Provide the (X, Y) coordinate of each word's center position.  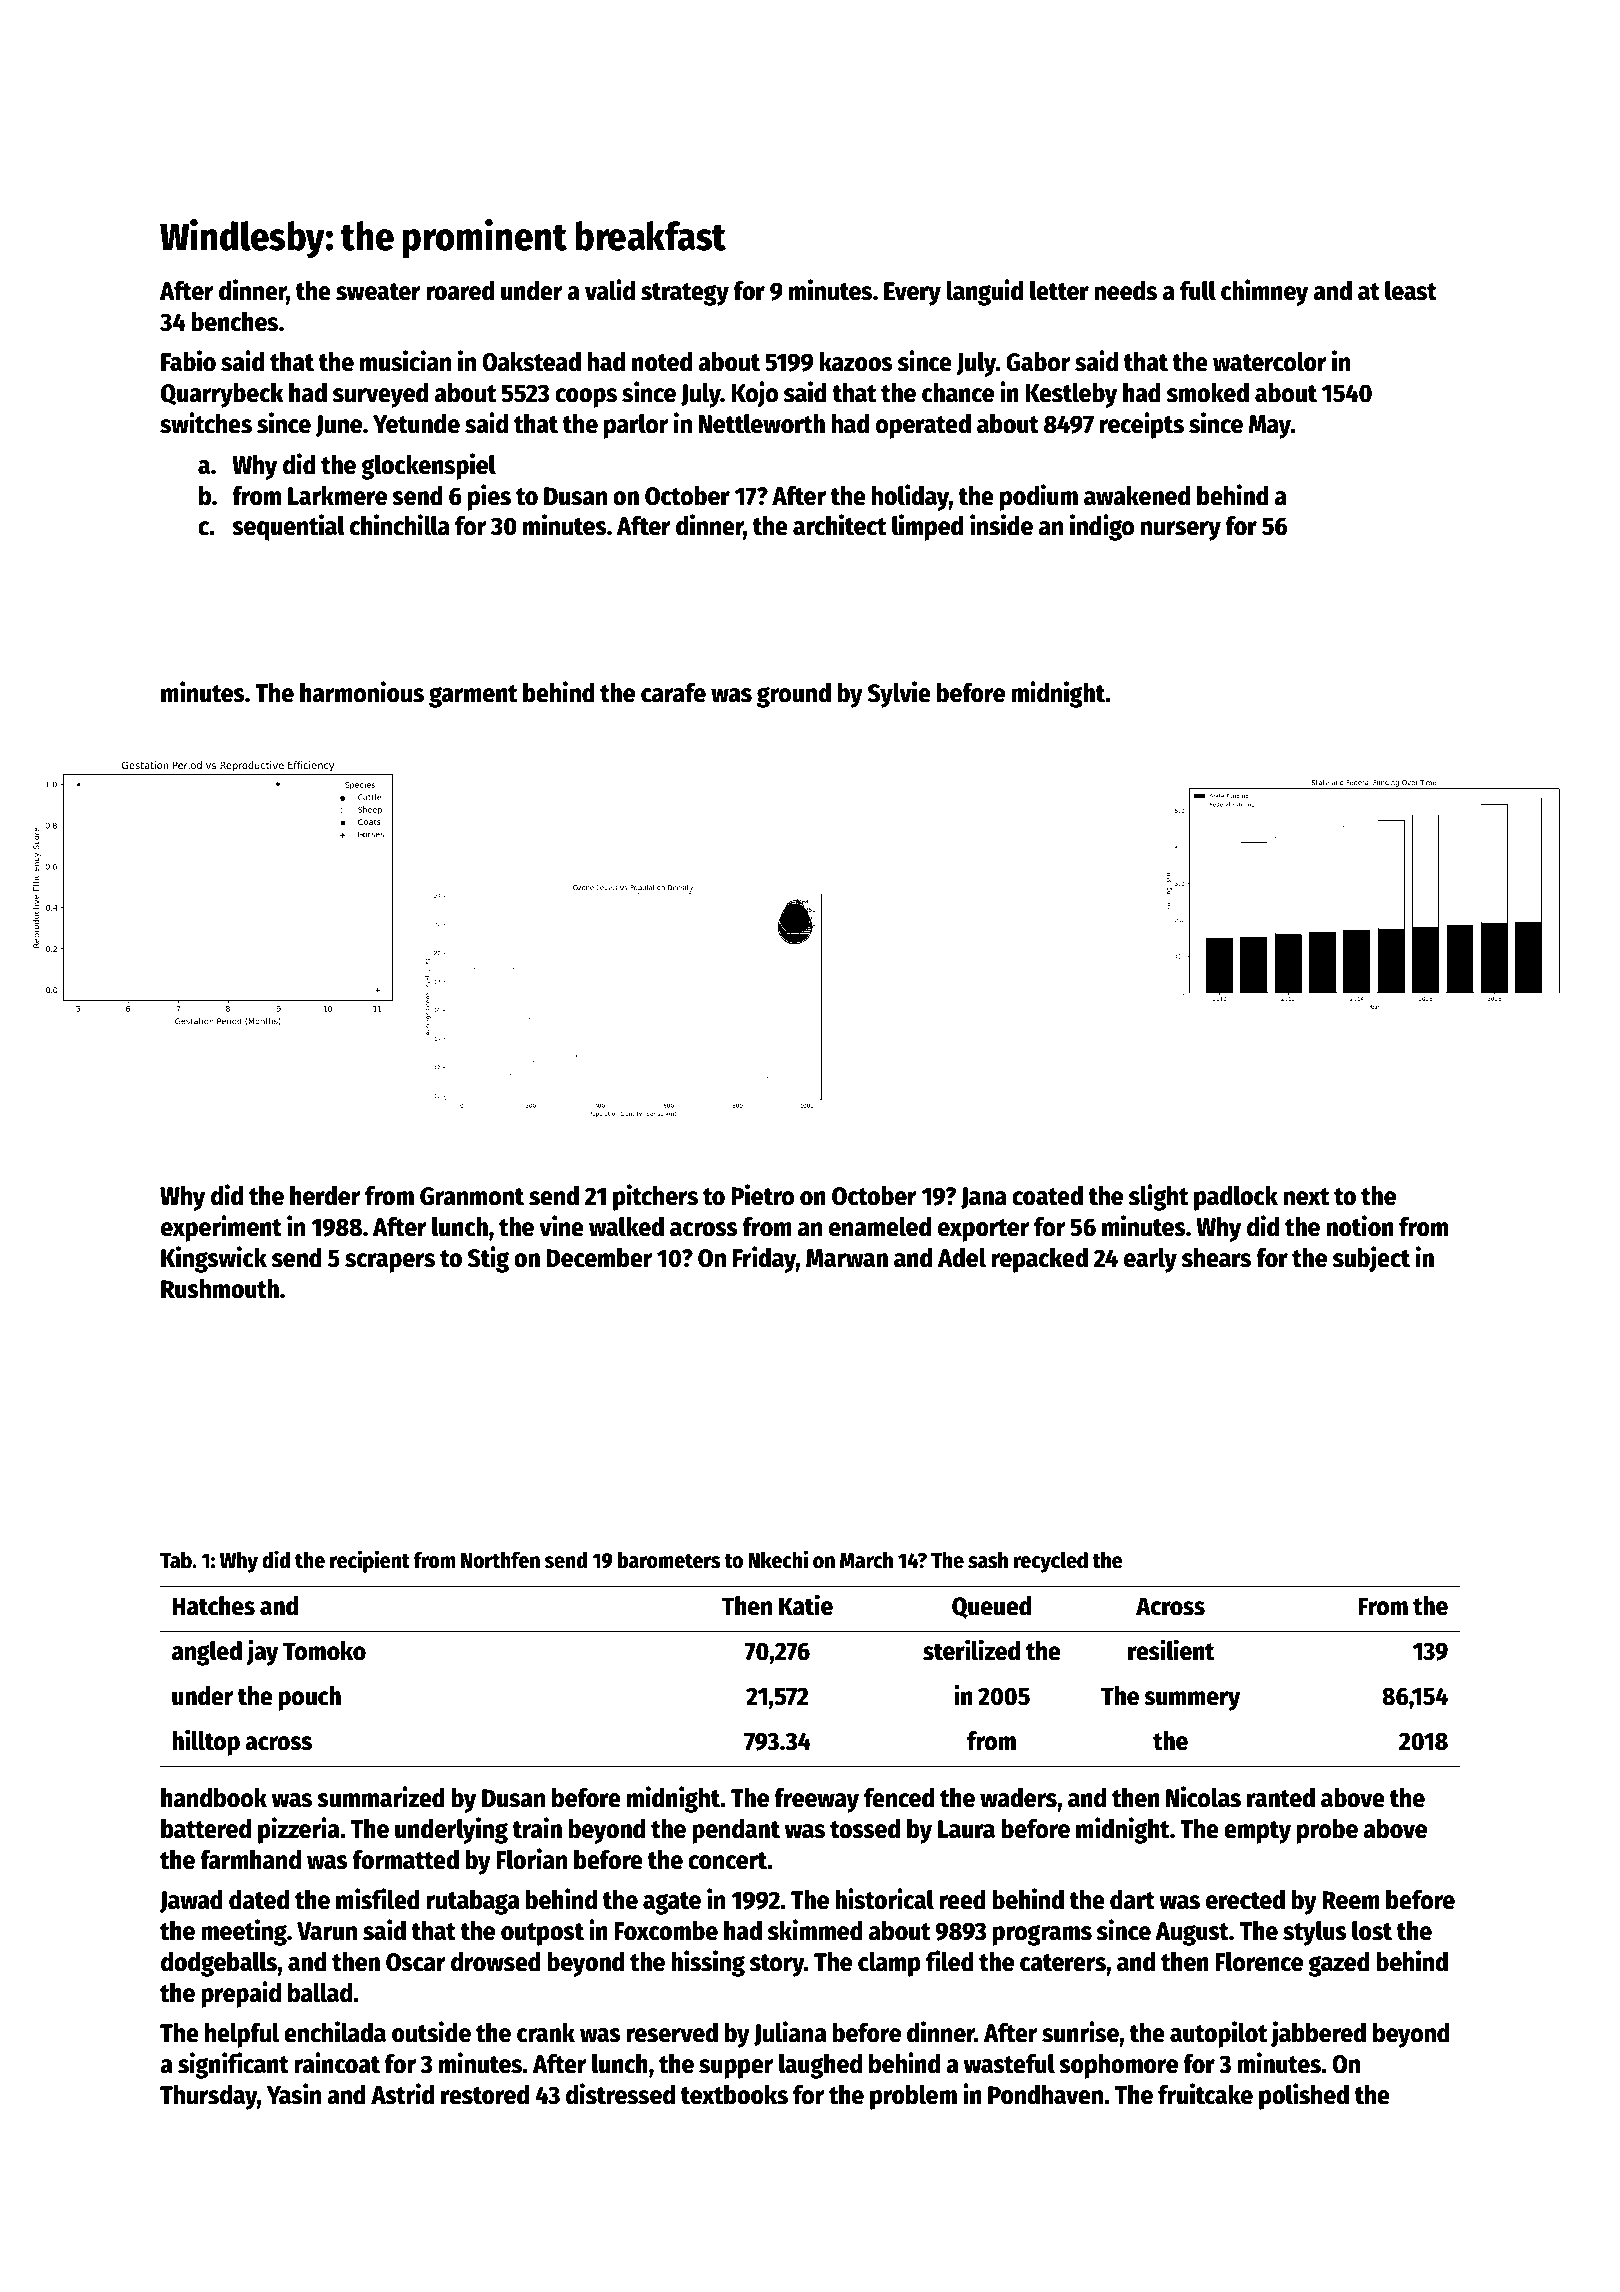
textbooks (734, 2095)
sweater (378, 292)
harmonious (362, 692)
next (1307, 1197)
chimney (1264, 292)
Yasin (294, 2094)
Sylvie (899, 694)
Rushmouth (220, 1289)
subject (1371, 1259)
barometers (669, 1560)
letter (1059, 291)
